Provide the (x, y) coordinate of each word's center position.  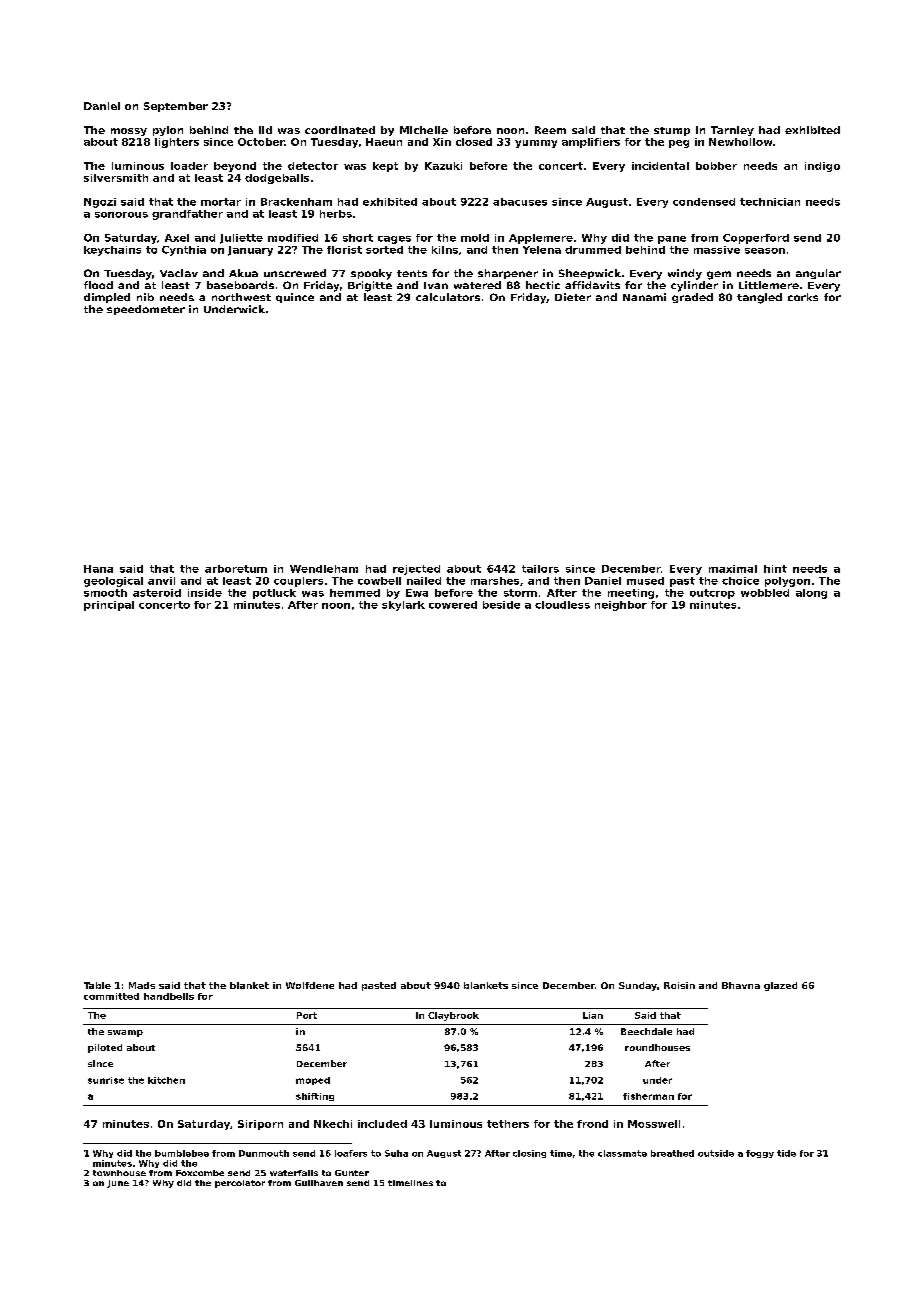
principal (109, 606)
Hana (98, 569)
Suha (396, 1153)
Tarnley (732, 131)
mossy (129, 132)
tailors (540, 569)
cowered (453, 605)
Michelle (424, 130)
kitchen (166, 1080)
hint (775, 569)
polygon (787, 582)
